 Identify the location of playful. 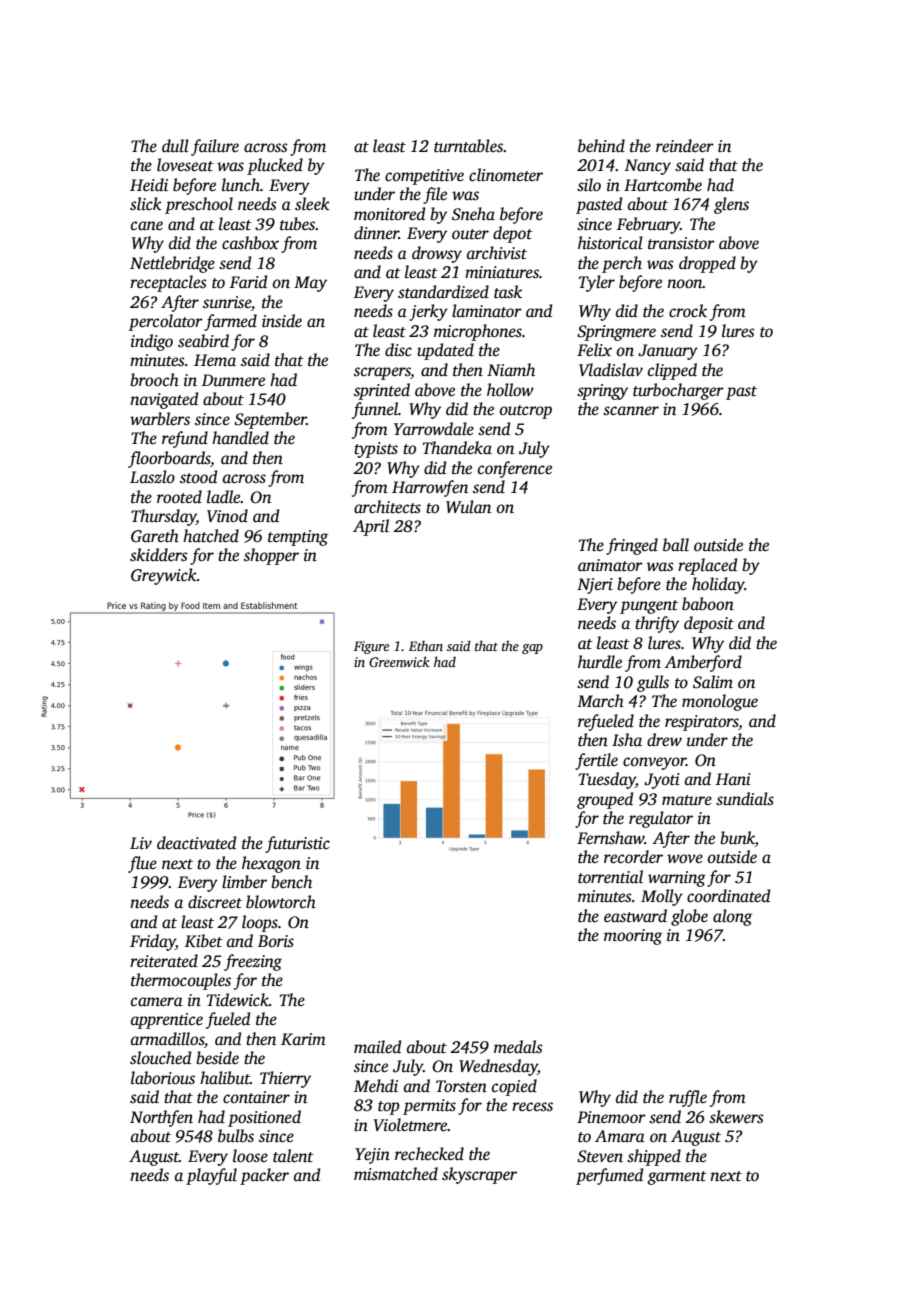
(211, 1176).
